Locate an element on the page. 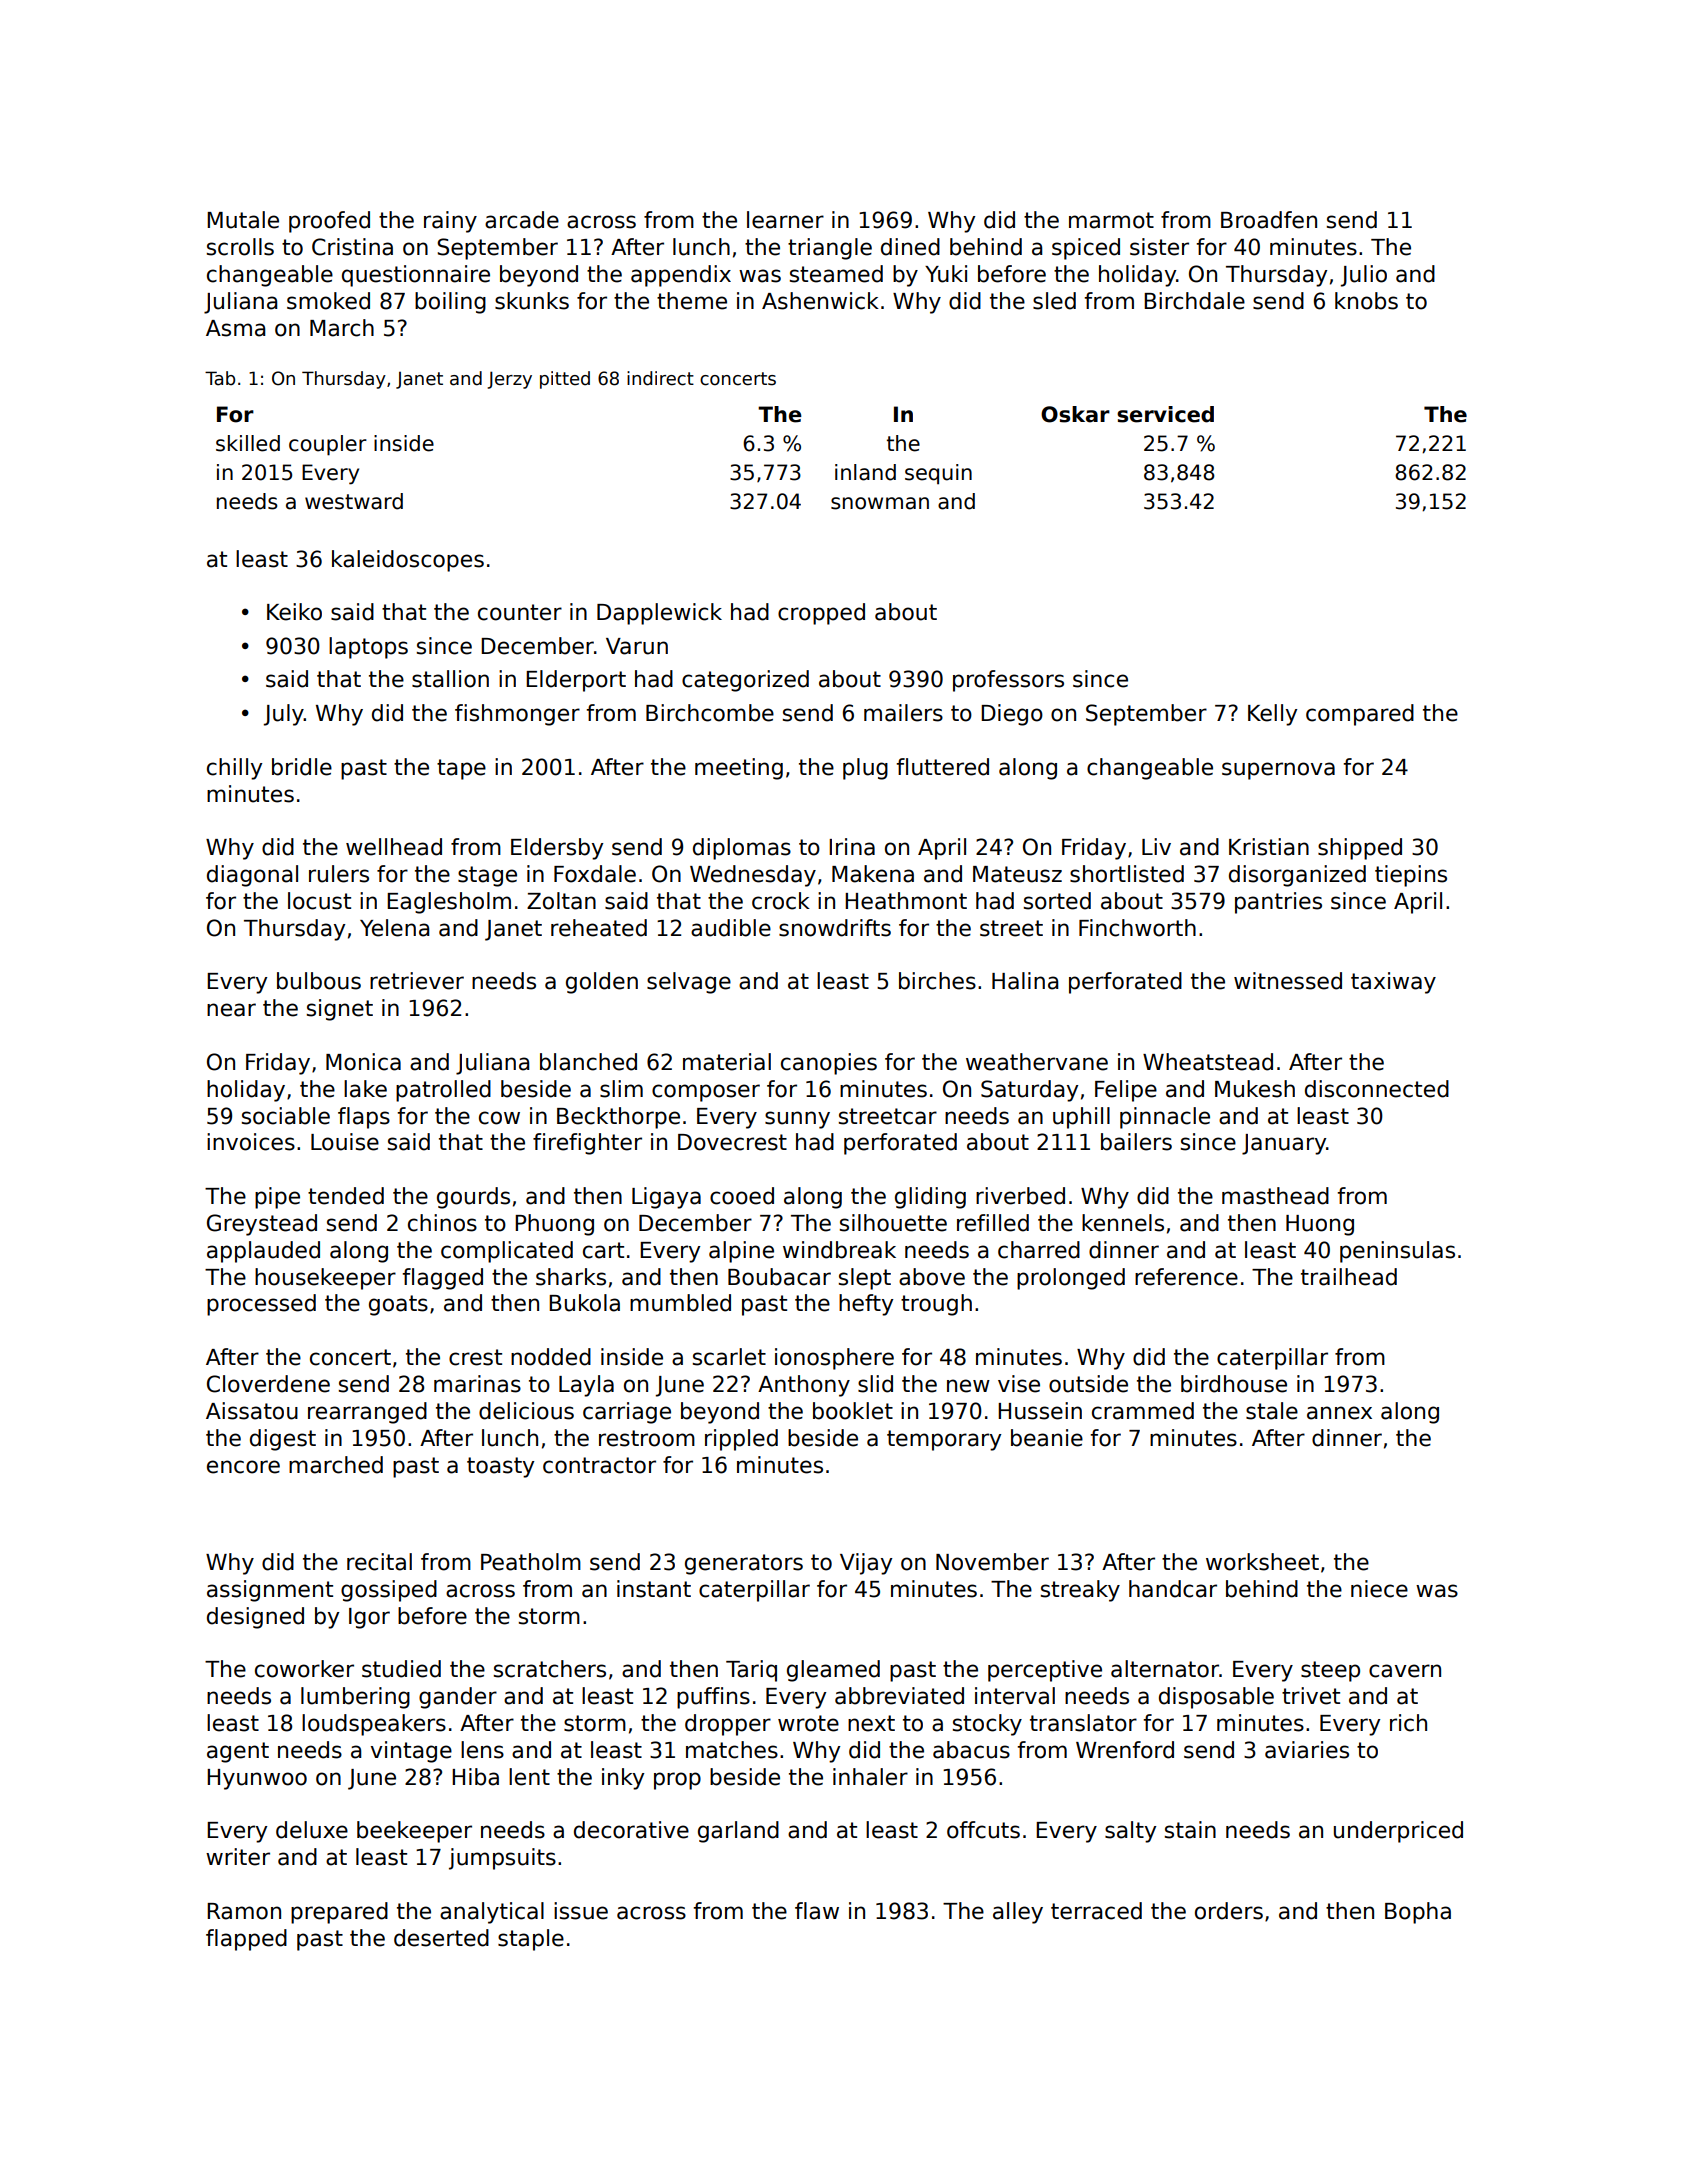 Image resolution: width=1683 pixels, height=2178 pixels. scratchers is located at coordinates (550, 1669).
